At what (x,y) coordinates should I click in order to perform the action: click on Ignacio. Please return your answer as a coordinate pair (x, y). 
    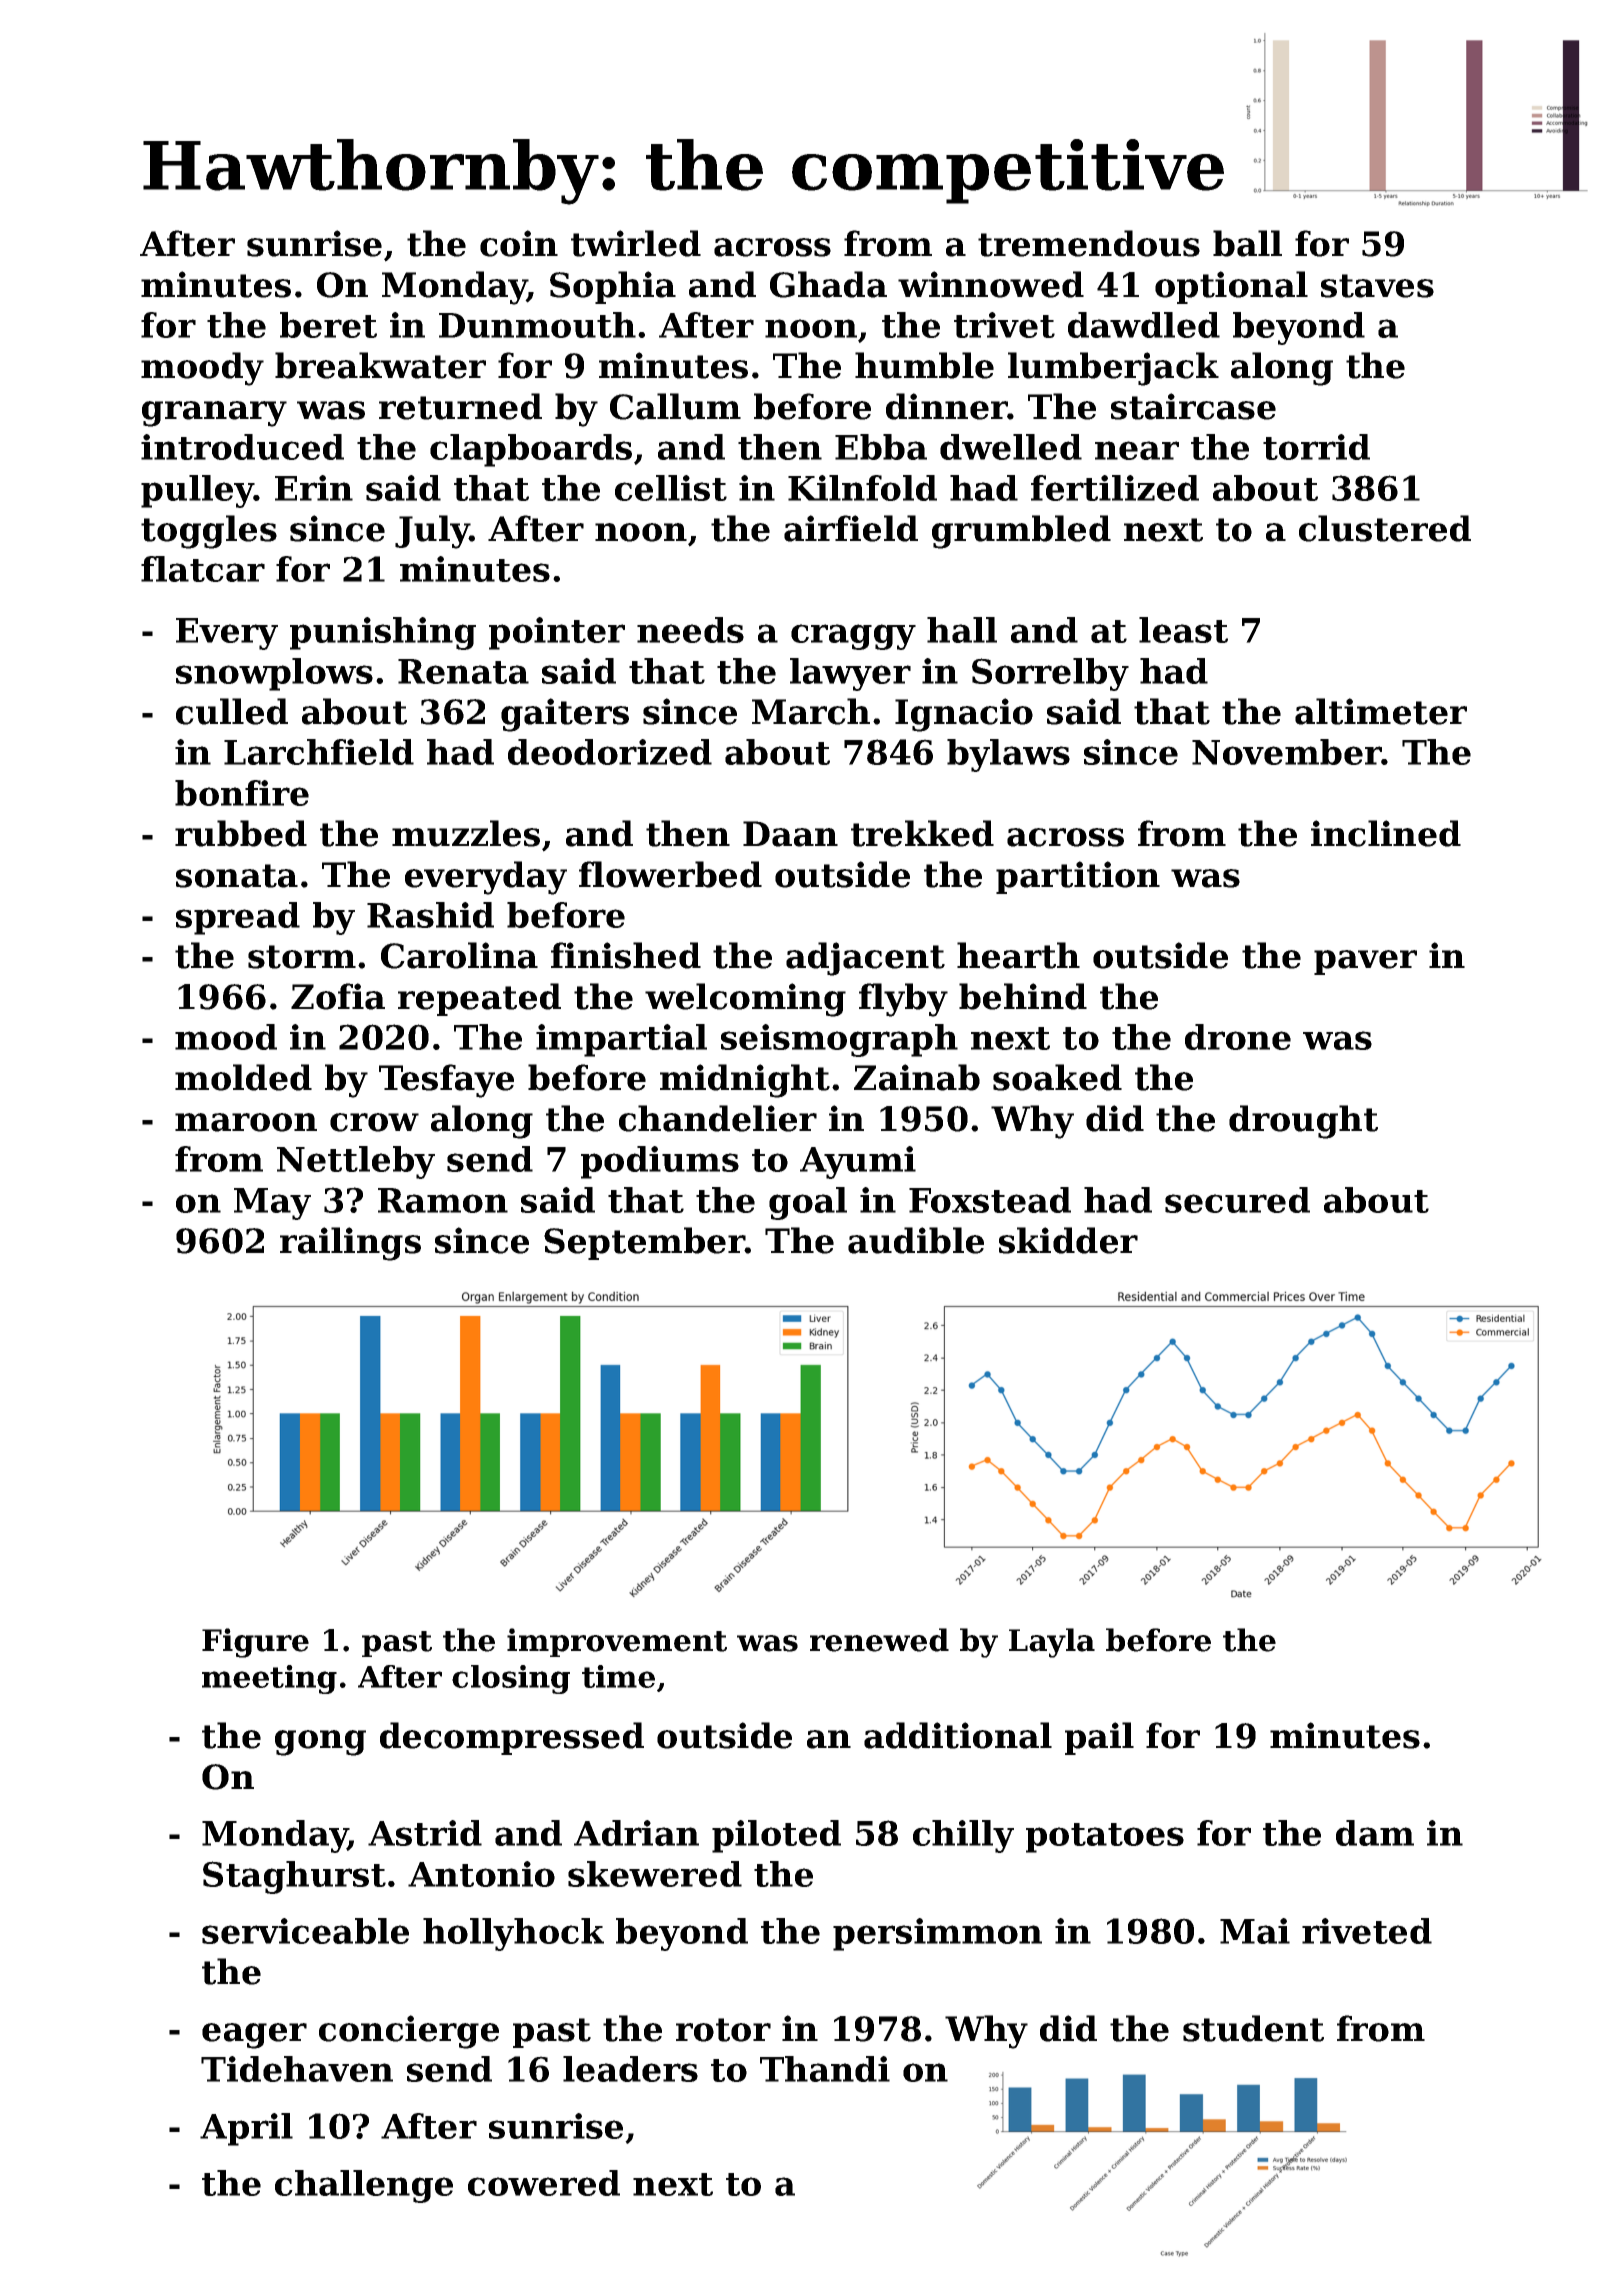
    Looking at the image, I should click on (964, 715).
